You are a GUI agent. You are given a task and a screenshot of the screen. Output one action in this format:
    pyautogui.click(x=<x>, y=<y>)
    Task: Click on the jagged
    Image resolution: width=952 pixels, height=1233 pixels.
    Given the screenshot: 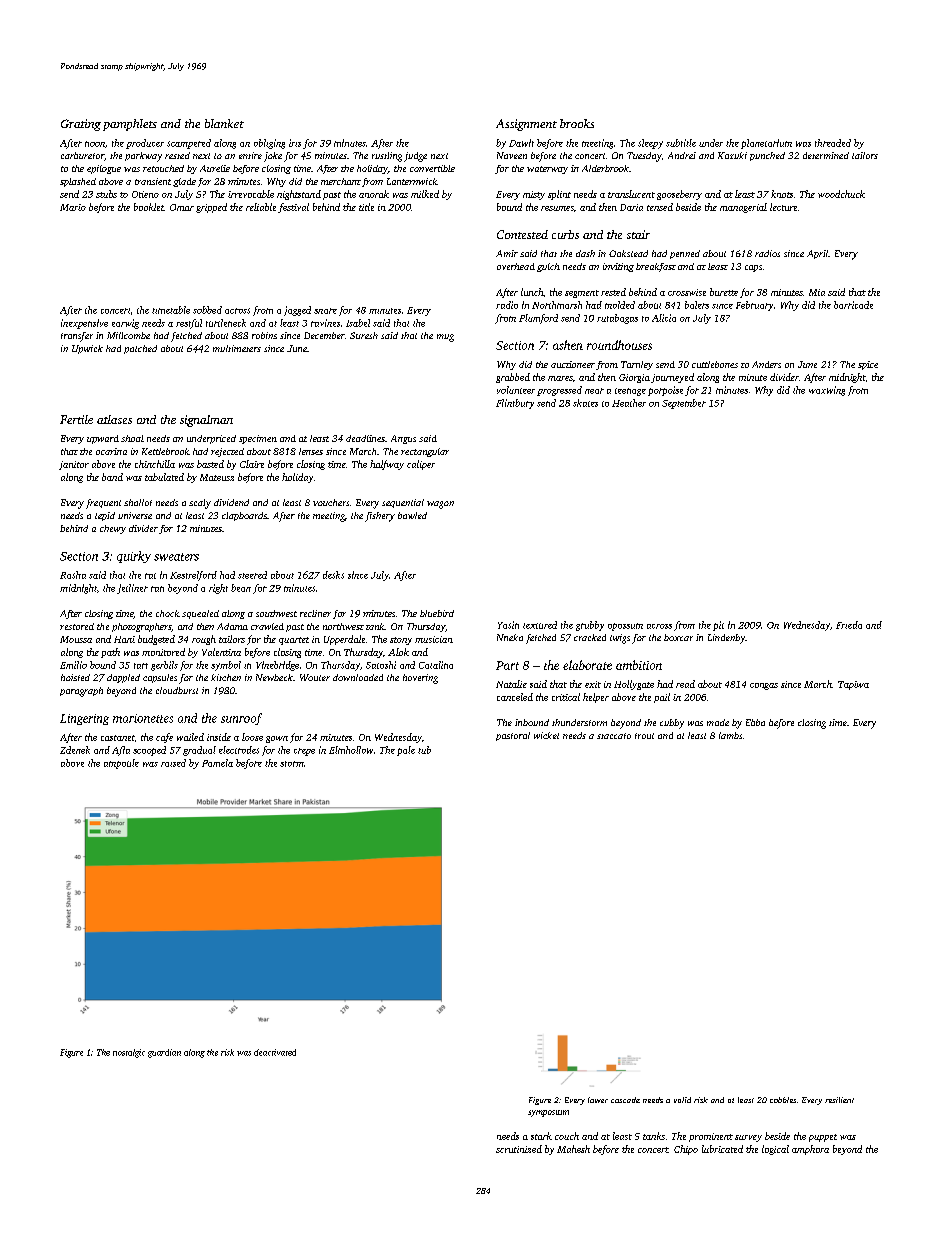 What is the action you would take?
    pyautogui.click(x=297, y=311)
